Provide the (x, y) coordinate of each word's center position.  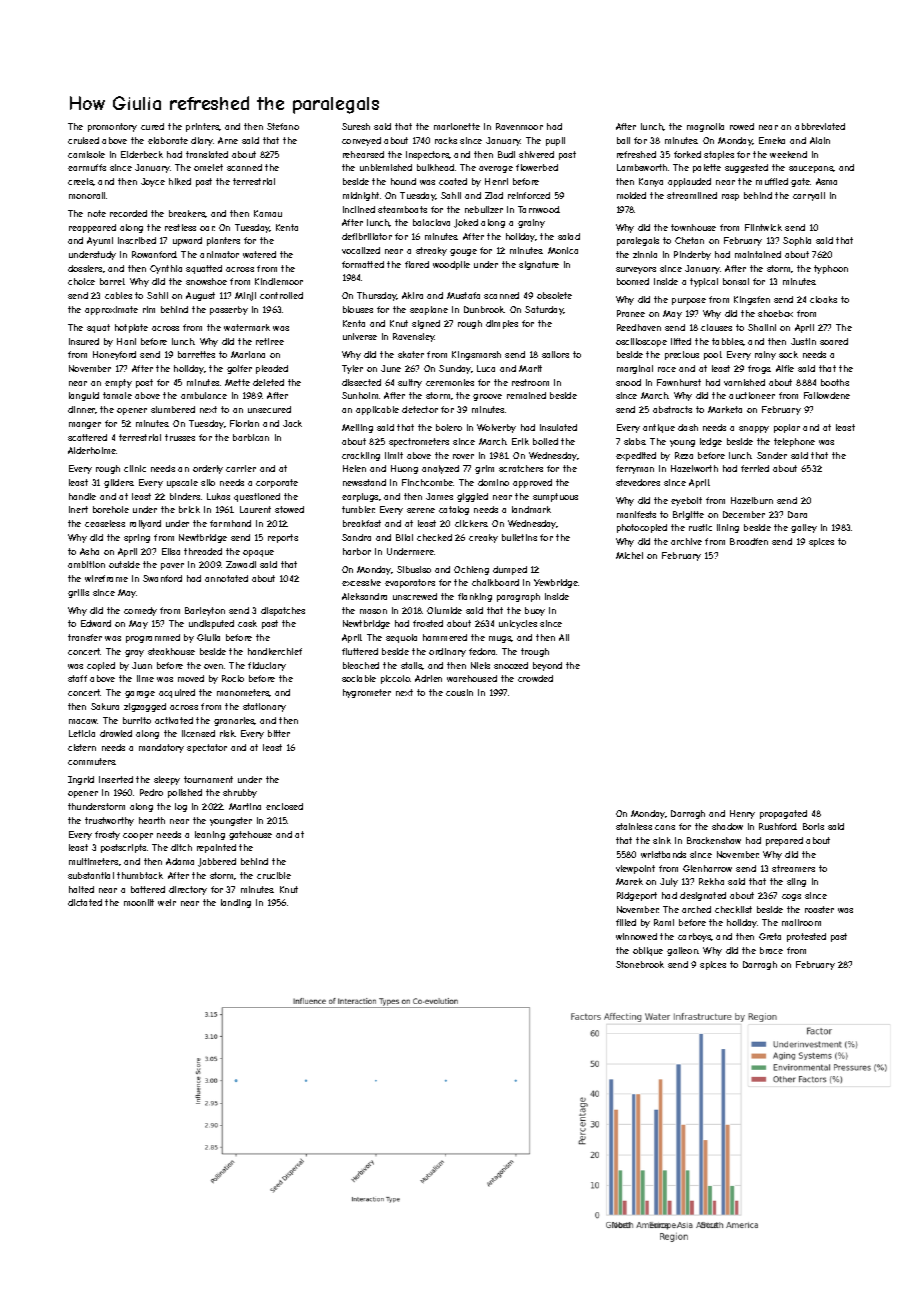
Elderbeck (142, 154)
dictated (85, 902)
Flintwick (763, 227)
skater (411, 354)
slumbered (173, 409)
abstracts (672, 409)
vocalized (361, 250)
